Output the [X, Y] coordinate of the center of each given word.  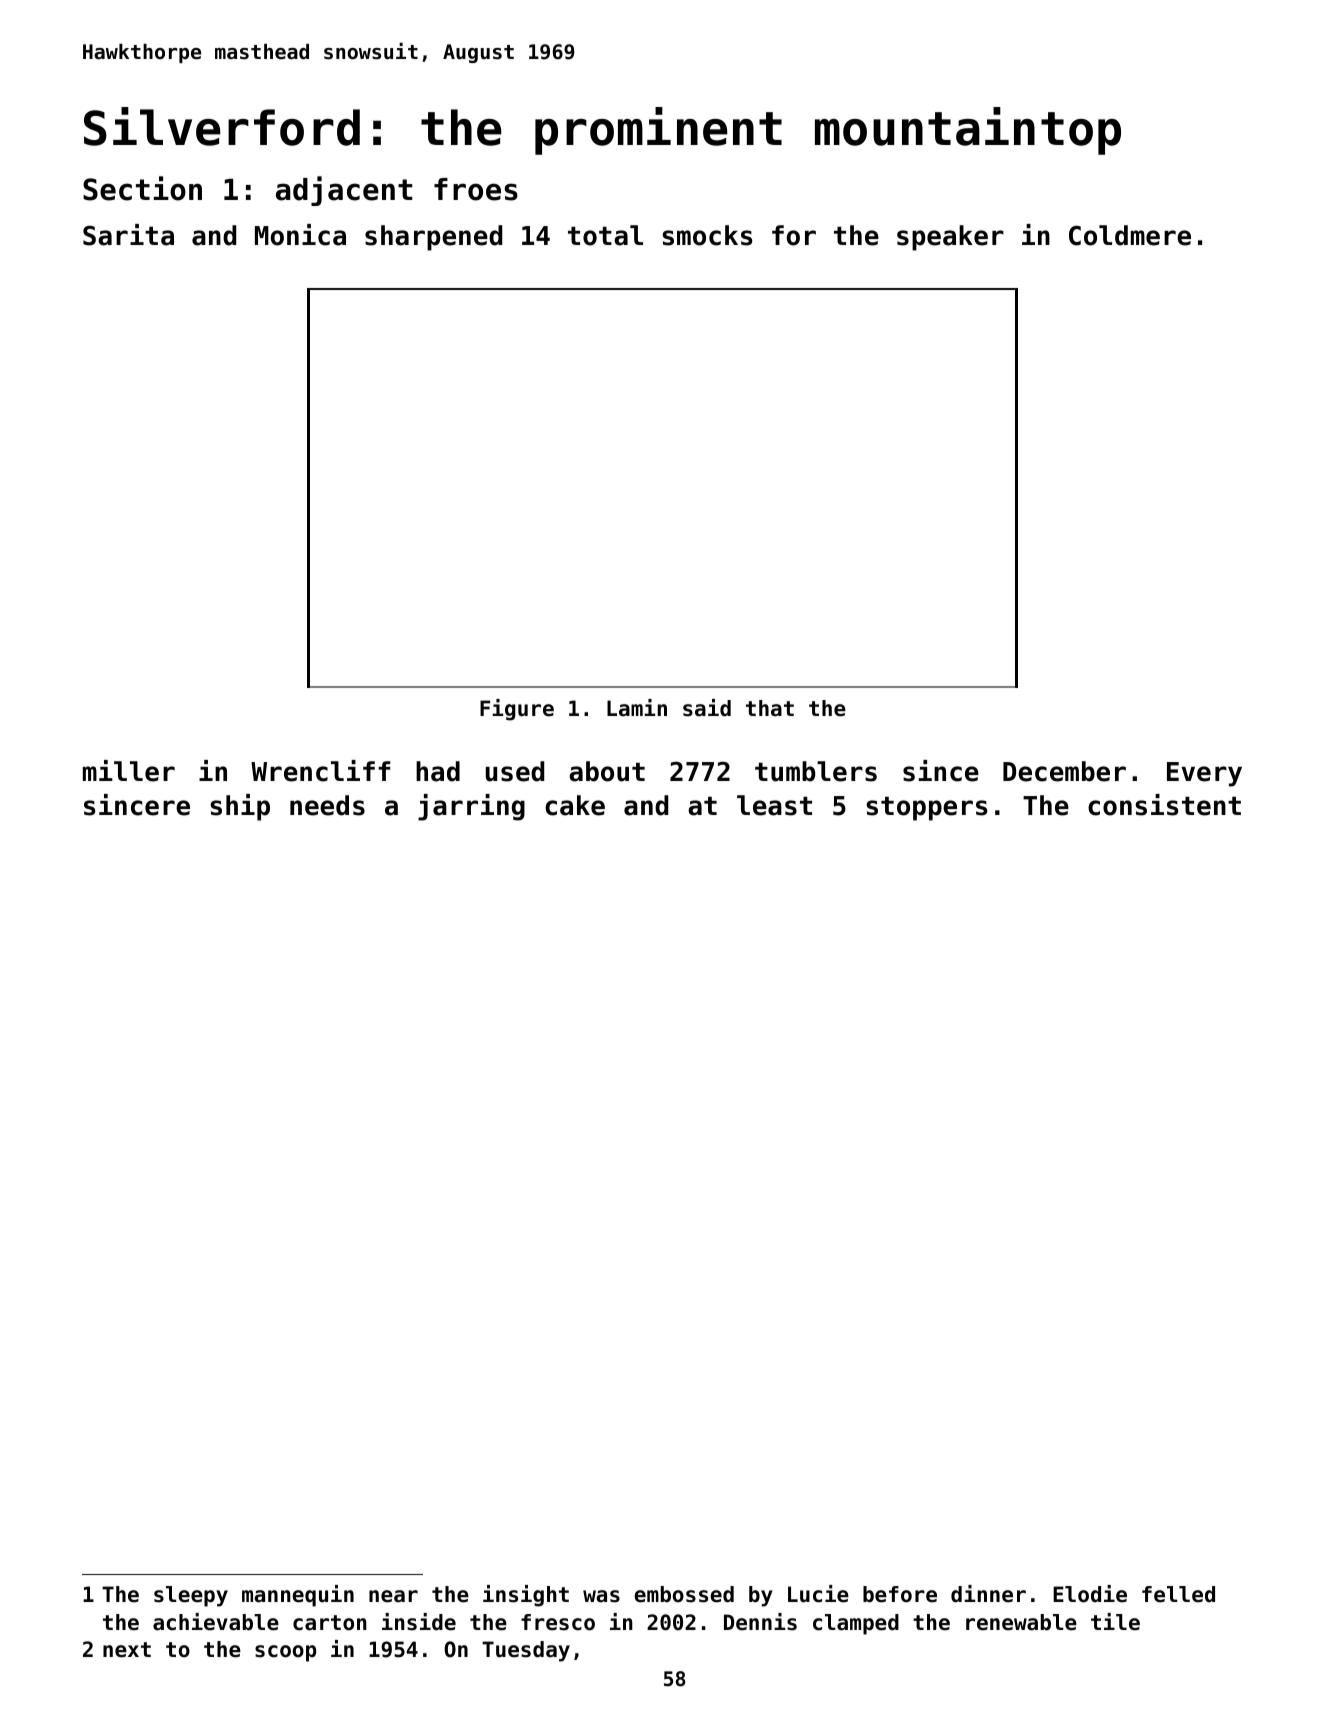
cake [575, 805]
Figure [517, 710]
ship [240, 807]
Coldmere [1130, 235]
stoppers [926, 809]
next [127, 1650]
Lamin [637, 708]
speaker [950, 238]
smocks [707, 235]
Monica [300, 235]
